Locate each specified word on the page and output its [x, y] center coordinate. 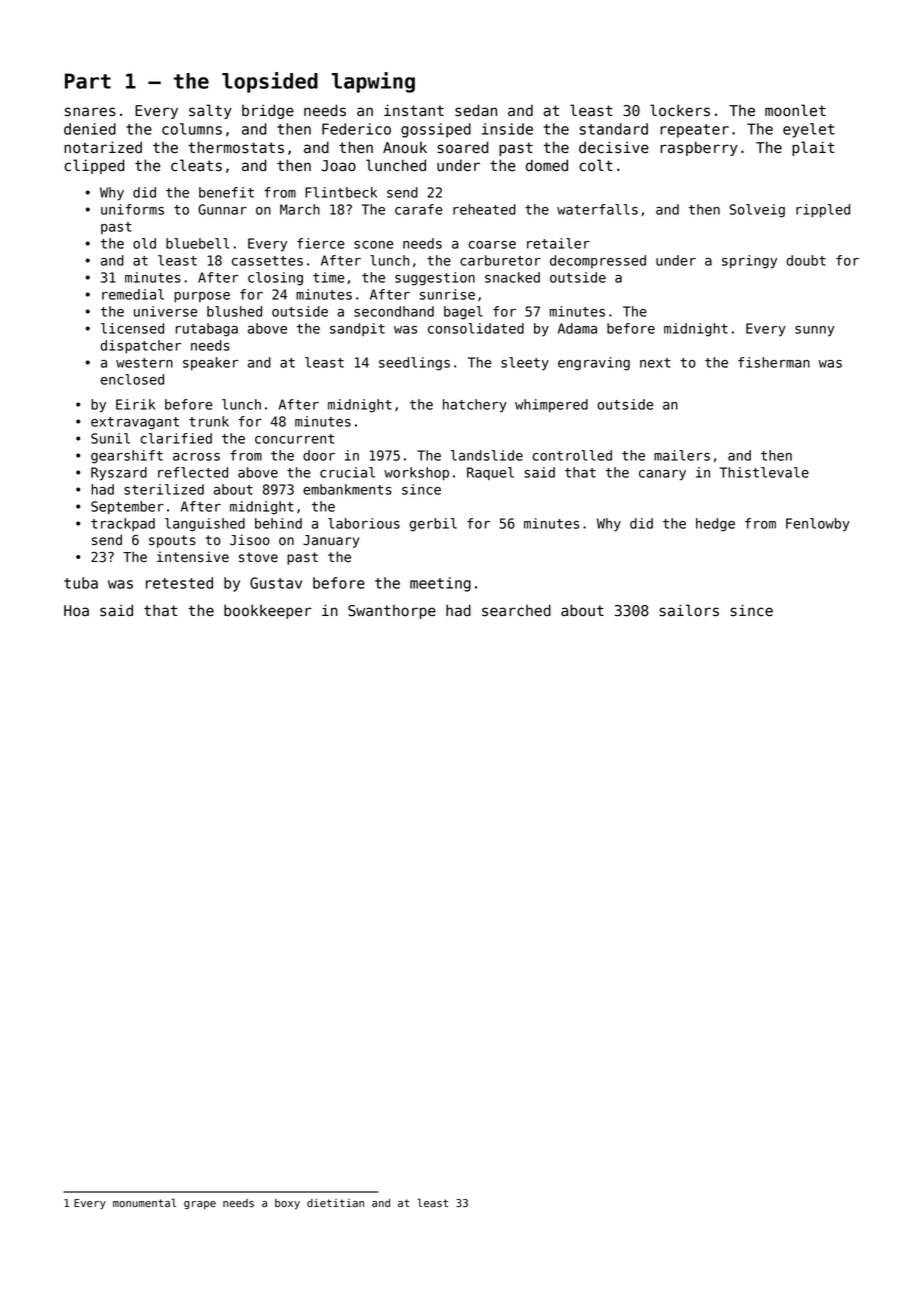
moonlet [795, 110]
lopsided [270, 82]
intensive [193, 557]
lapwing [373, 82]
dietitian [335, 1202]
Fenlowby [818, 525]
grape [200, 1205]
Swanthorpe [392, 611]
